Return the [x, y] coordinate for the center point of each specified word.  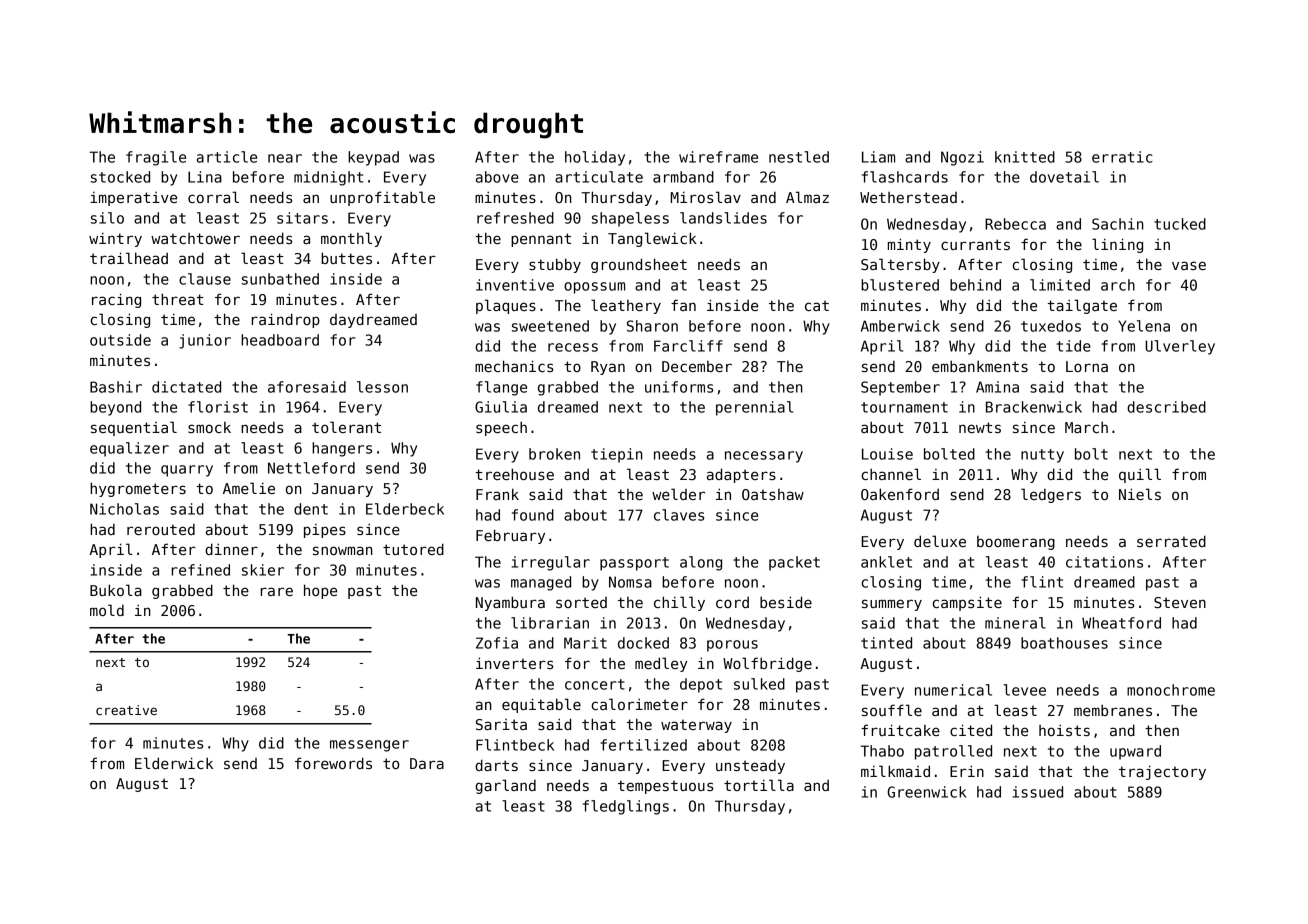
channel [891, 474]
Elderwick [174, 763]
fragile [156, 158]
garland [505, 786]
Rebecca [1015, 224]
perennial [754, 408]
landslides [723, 218]
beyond [115, 408]
